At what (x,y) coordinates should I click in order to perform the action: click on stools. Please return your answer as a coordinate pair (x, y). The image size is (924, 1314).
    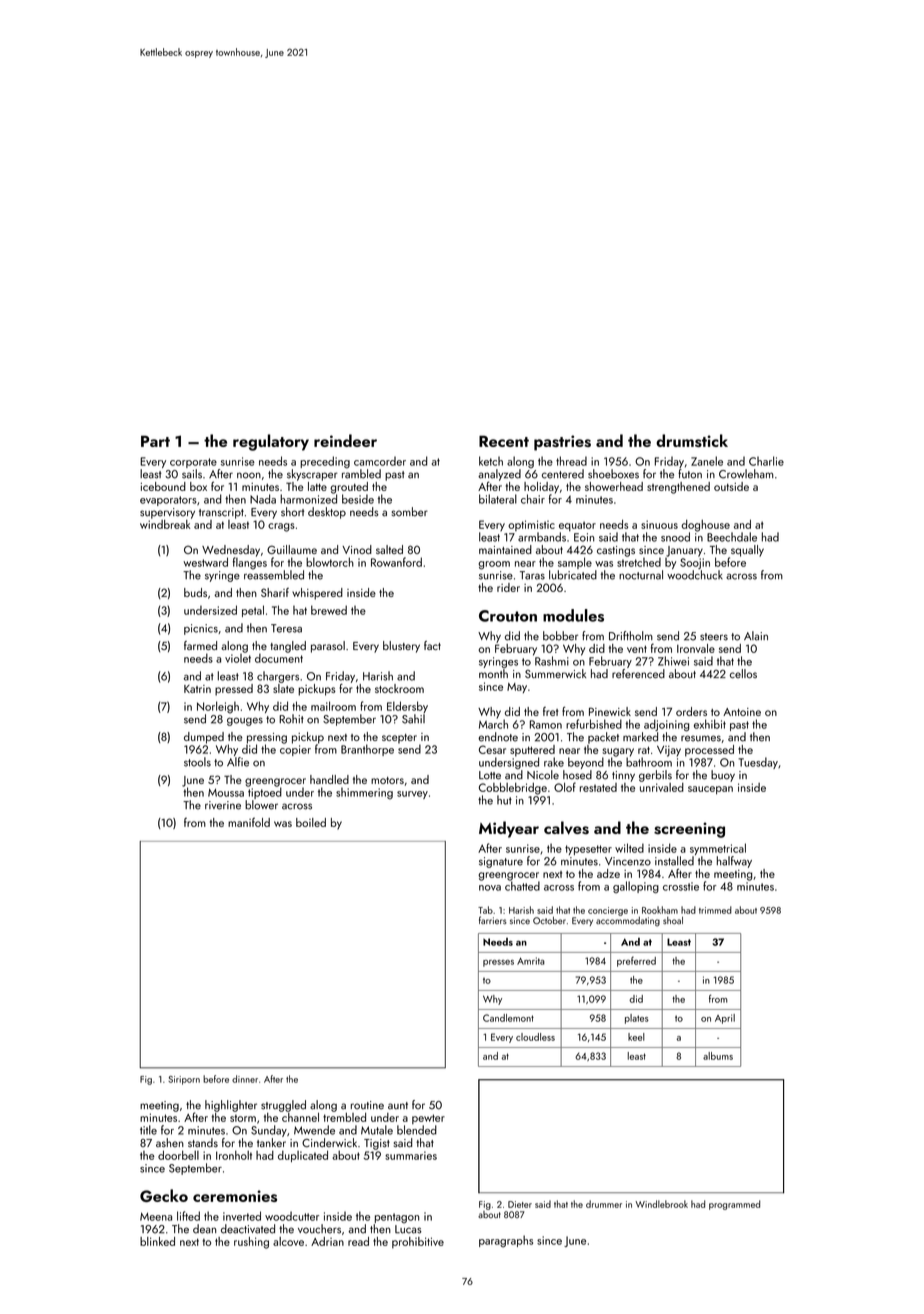
    Looking at the image, I should click on (197, 762).
